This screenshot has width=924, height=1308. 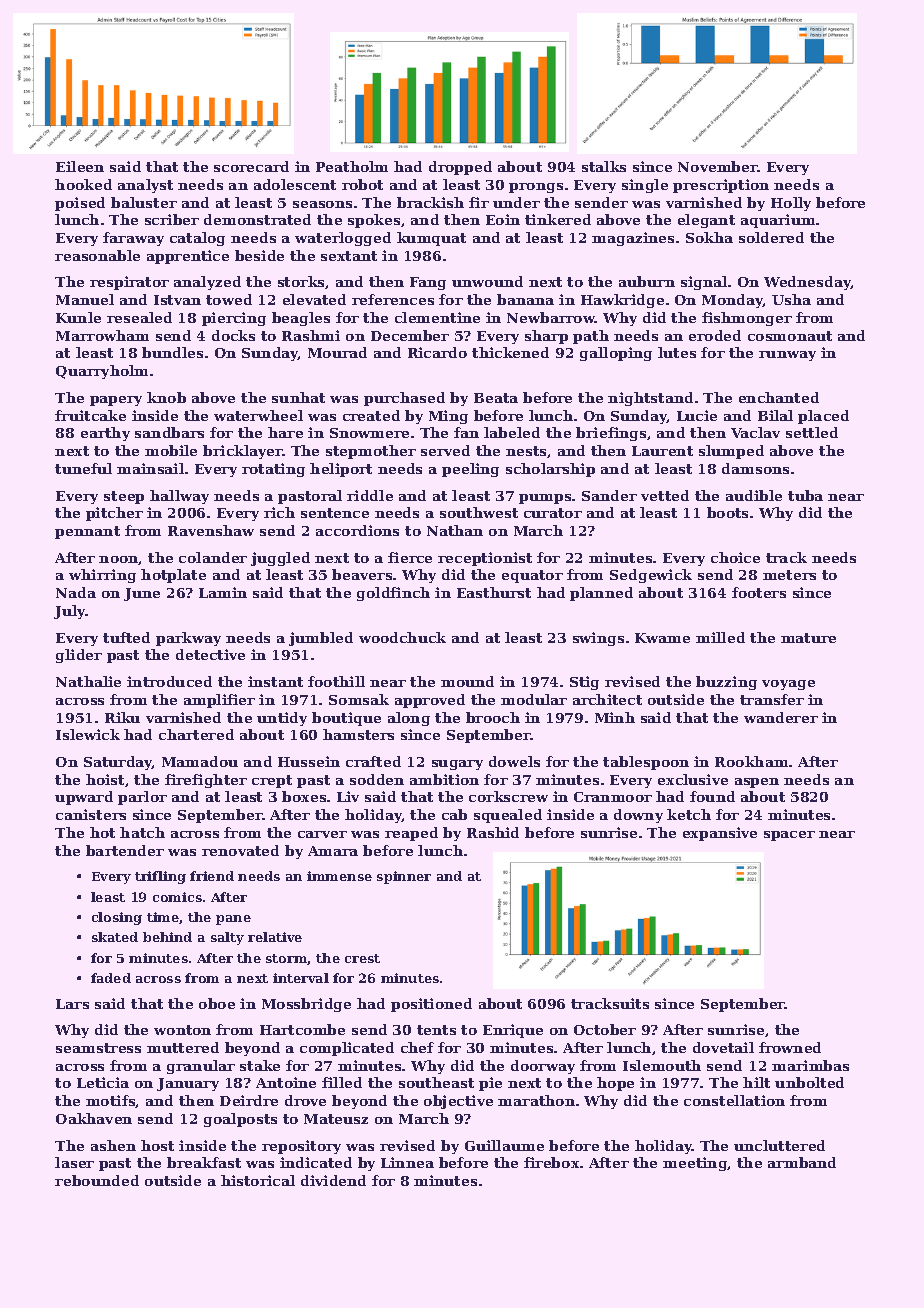 What do you see at coordinates (98, 1048) in the screenshot?
I see `seamstress` at bounding box center [98, 1048].
